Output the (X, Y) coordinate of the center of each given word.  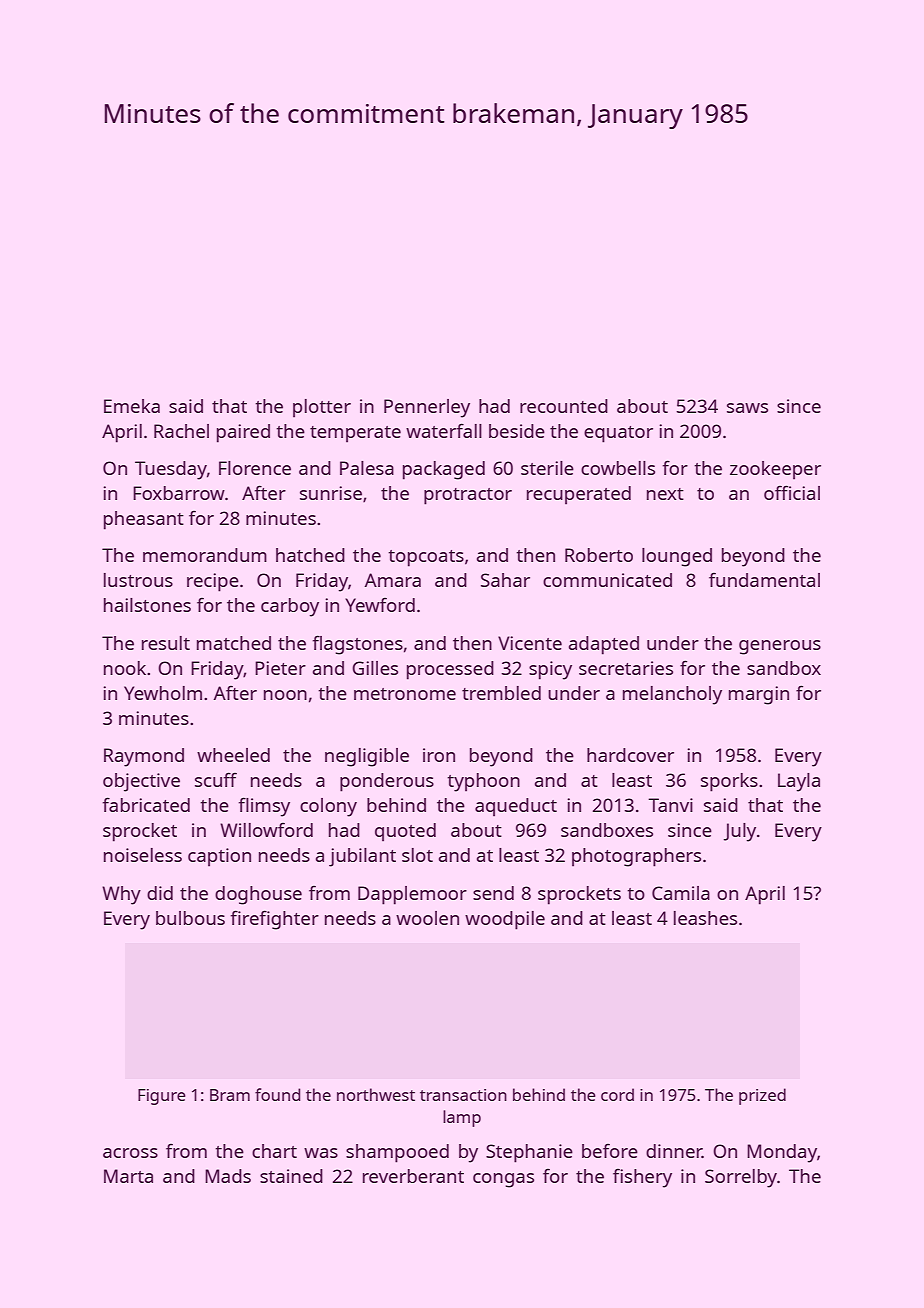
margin (759, 695)
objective (141, 782)
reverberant (413, 1176)
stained (291, 1176)
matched (234, 643)
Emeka (132, 406)
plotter (322, 408)
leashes (705, 918)
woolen (427, 918)
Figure (161, 1097)
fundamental (764, 579)
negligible (367, 757)
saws (747, 408)
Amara (393, 580)
